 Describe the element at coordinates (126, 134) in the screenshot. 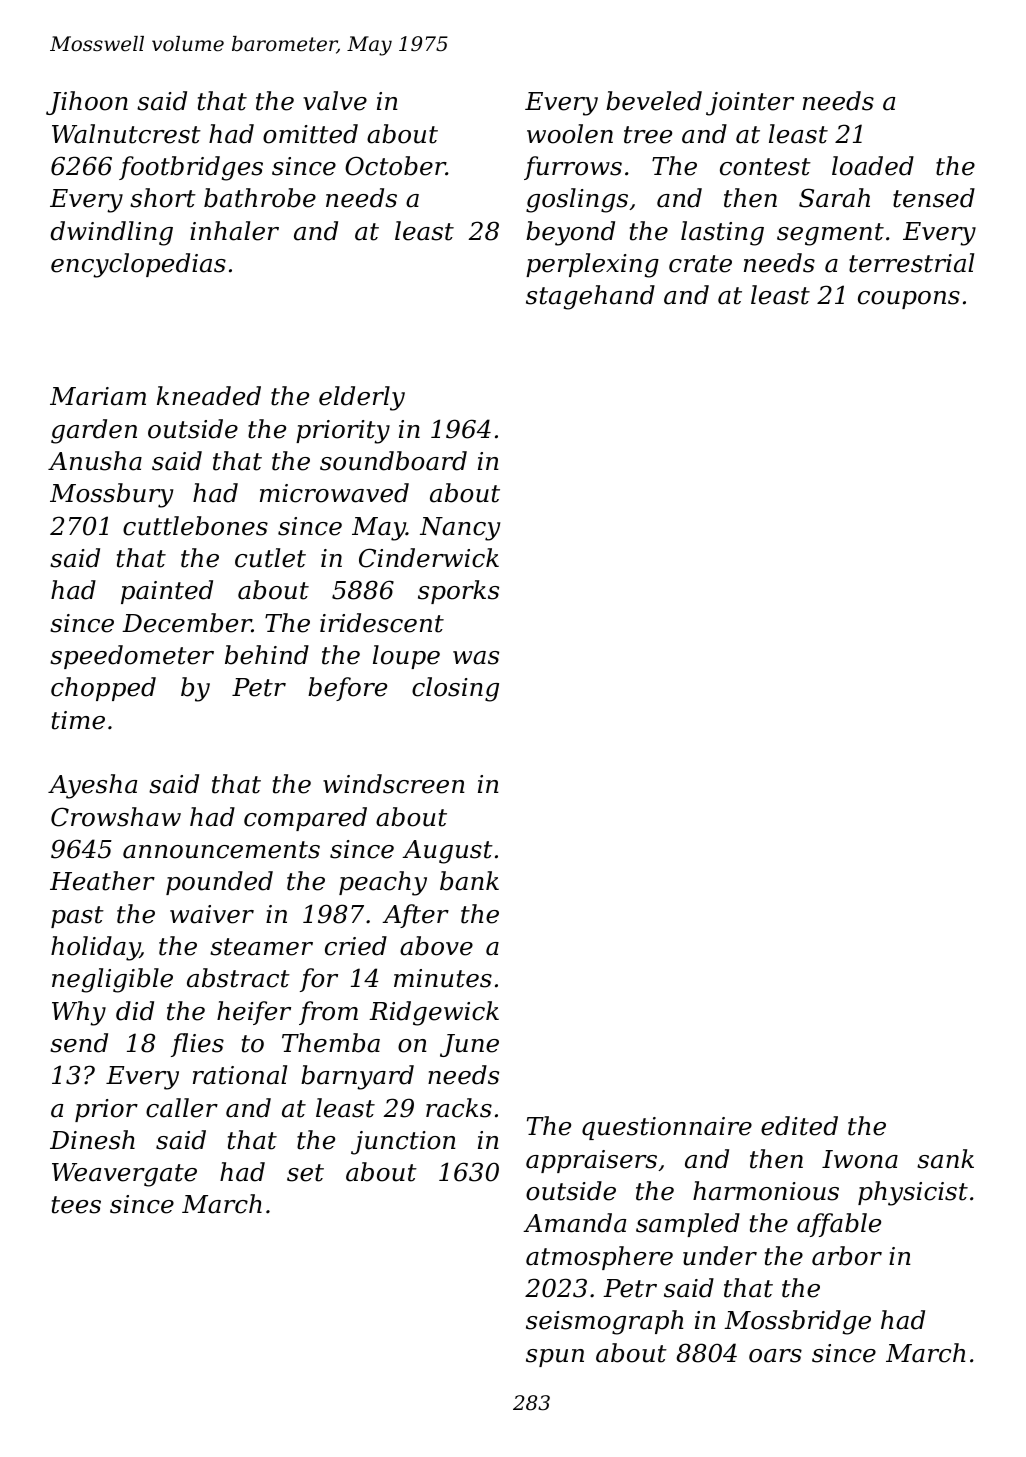

I see `Walnutcrest` at that location.
